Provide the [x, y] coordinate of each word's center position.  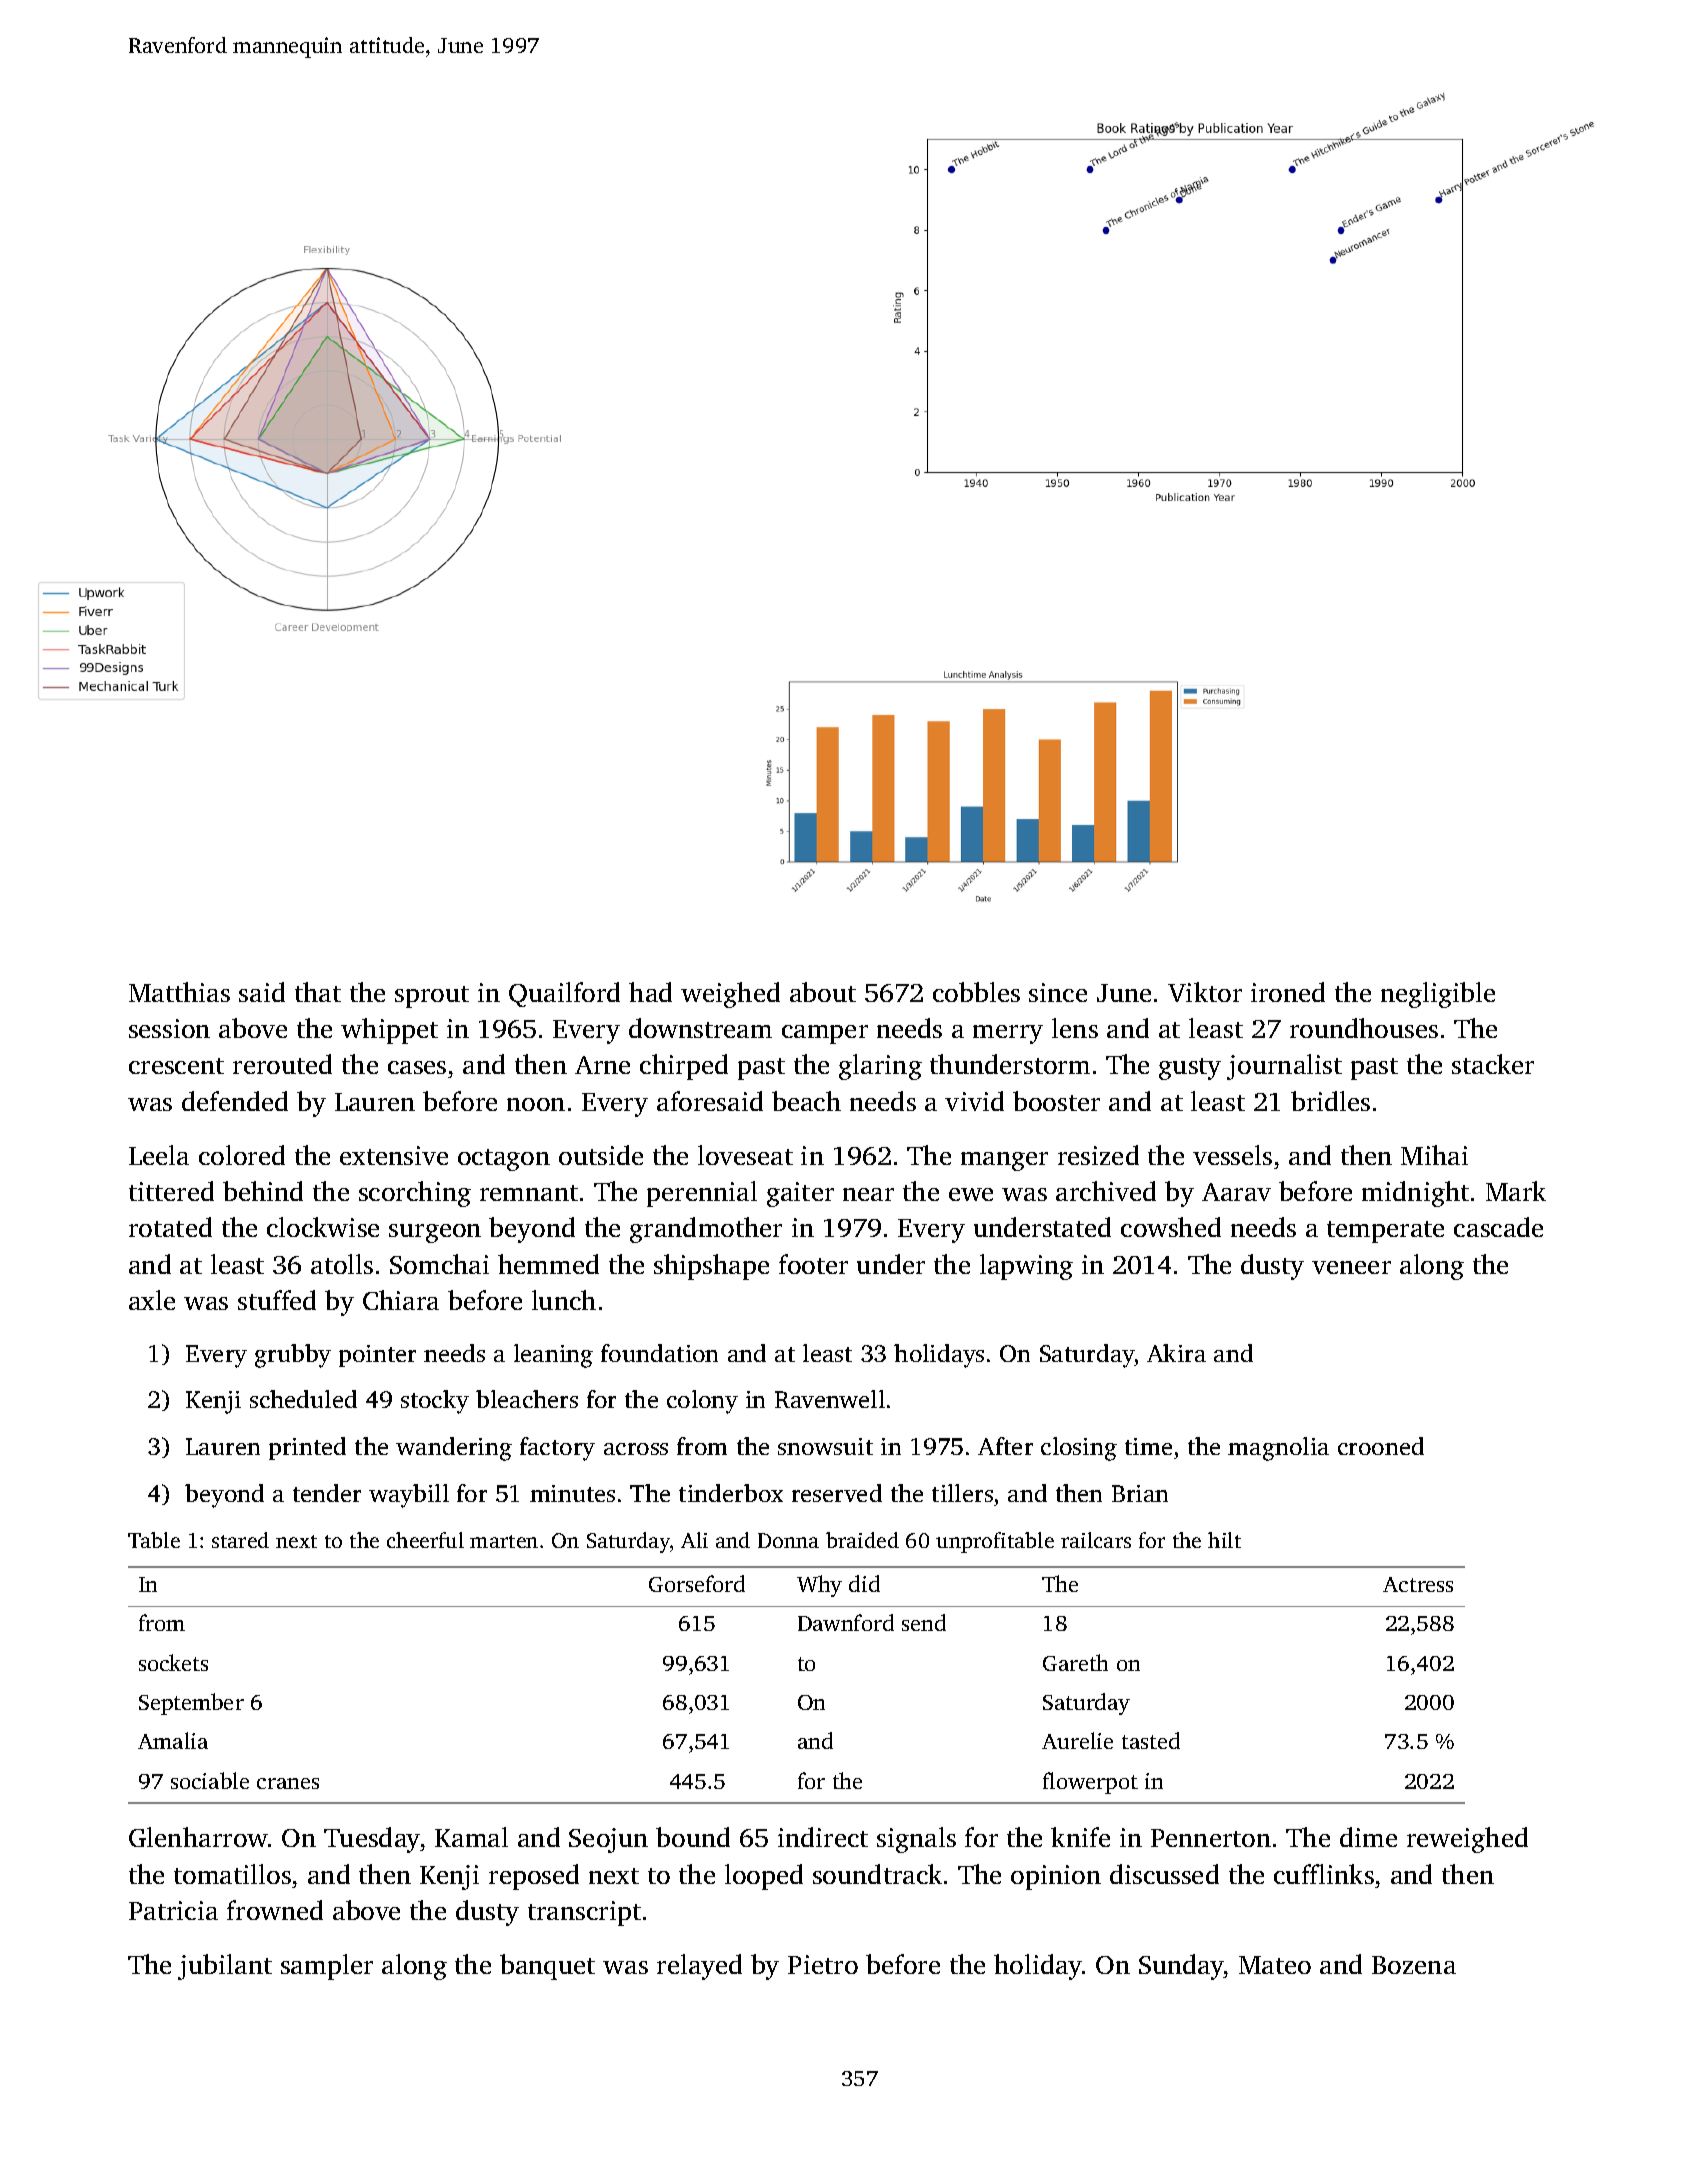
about [823, 992]
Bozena [1414, 1965]
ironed [1288, 992]
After [1005, 1446]
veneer [1351, 1267]
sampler [327, 1967]
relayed [699, 1967]
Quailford [564, 994]
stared [240, 1540]
